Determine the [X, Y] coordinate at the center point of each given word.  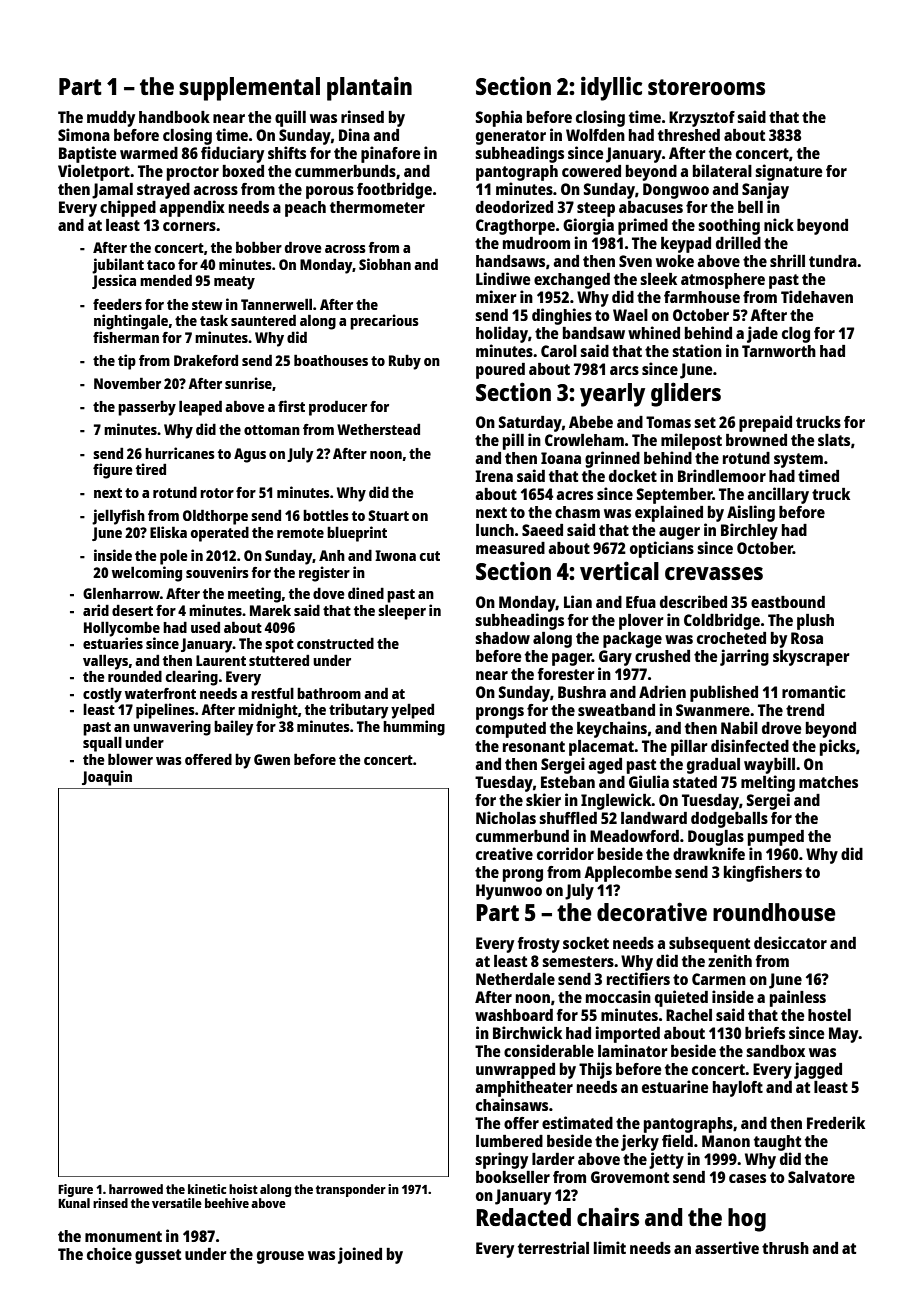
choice [109, 1253]
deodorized [514, 206]
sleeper [402, 612]
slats [834, 440]
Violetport [94, 172]
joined [360, 1255]
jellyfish [118, 517]
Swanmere [713, 710]
